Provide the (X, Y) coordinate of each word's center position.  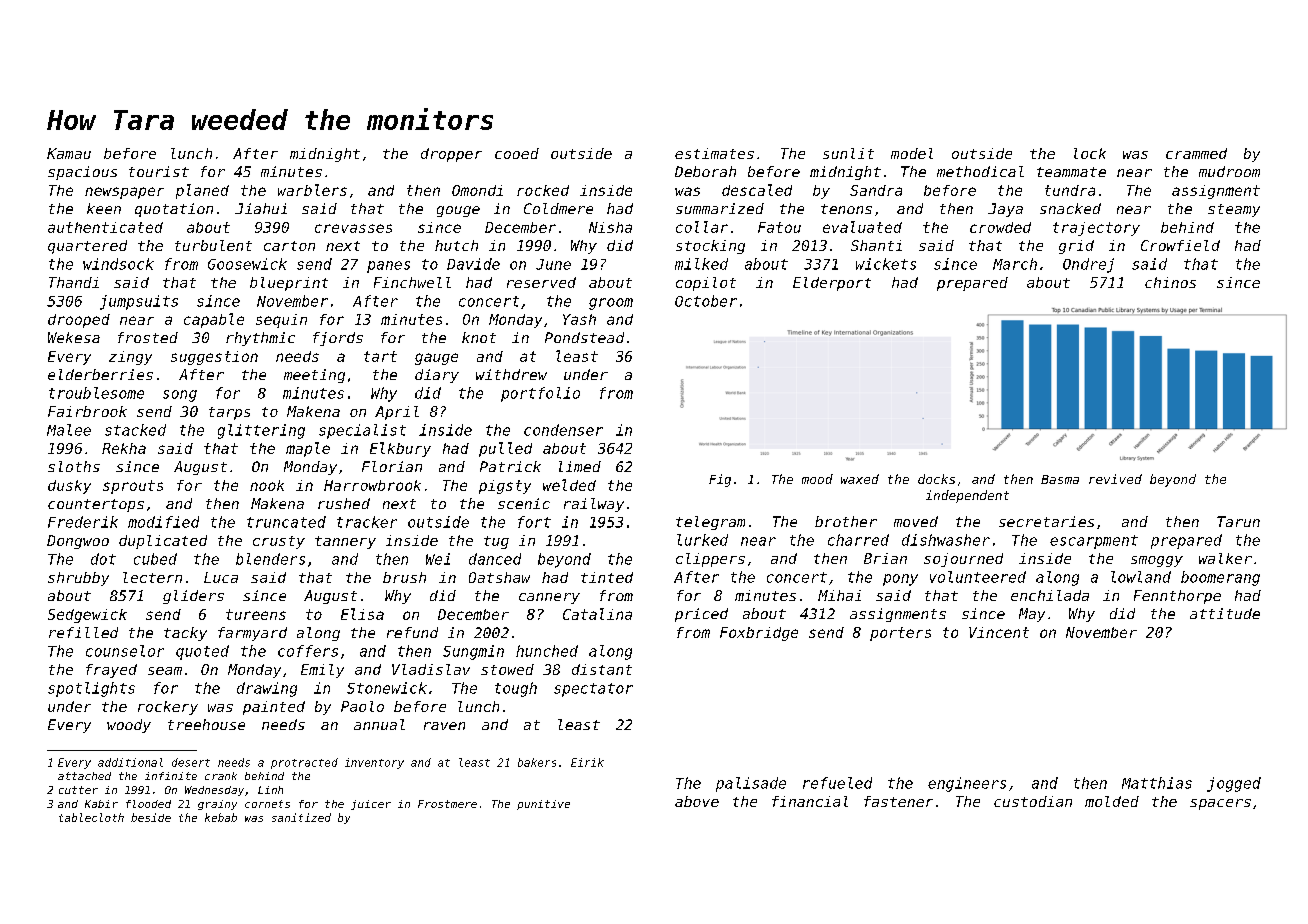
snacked (1070, 208)
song (180, 396)
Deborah (705, 171)
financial (810, 801)
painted (274, 708)
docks (936, 479)
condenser (563, 430)
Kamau (69, 153)
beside (151, 817)
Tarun (1238, 521)
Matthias (1157, 783)
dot (103, 559)
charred (858, 540)
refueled (837, 783)
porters (900, 634)
